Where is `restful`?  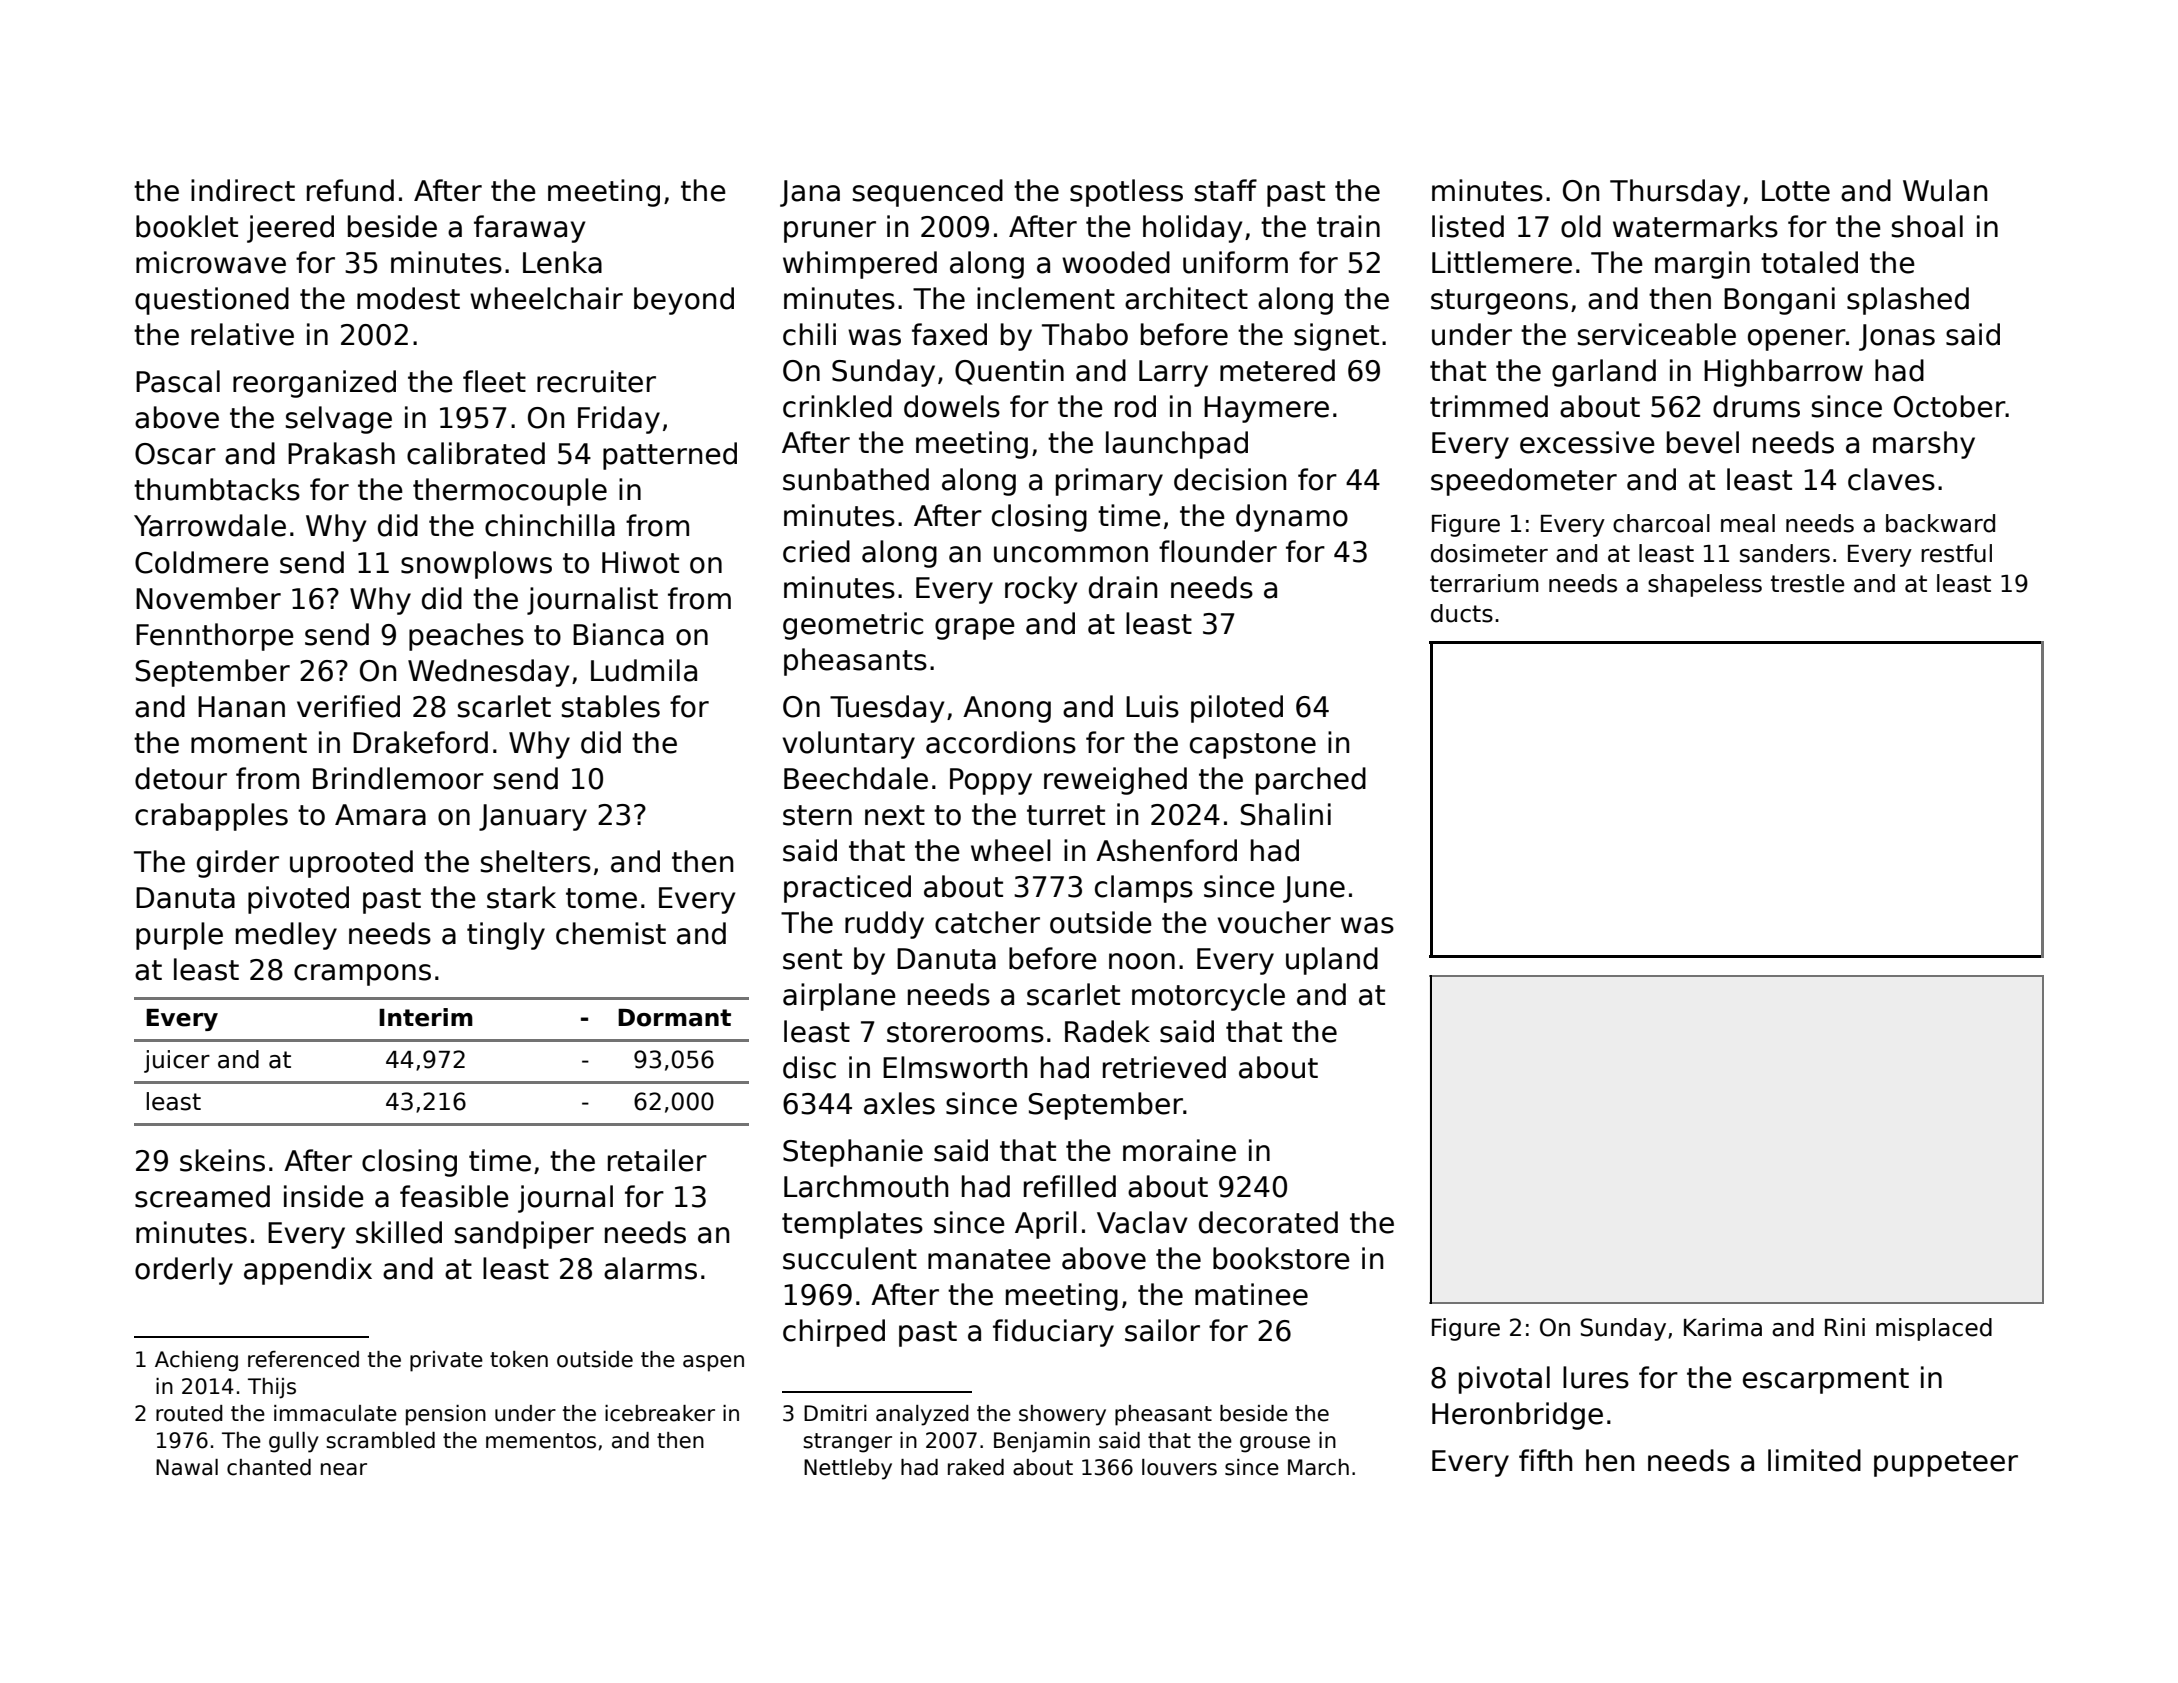
restful is located at coordinates (1956, 553).
